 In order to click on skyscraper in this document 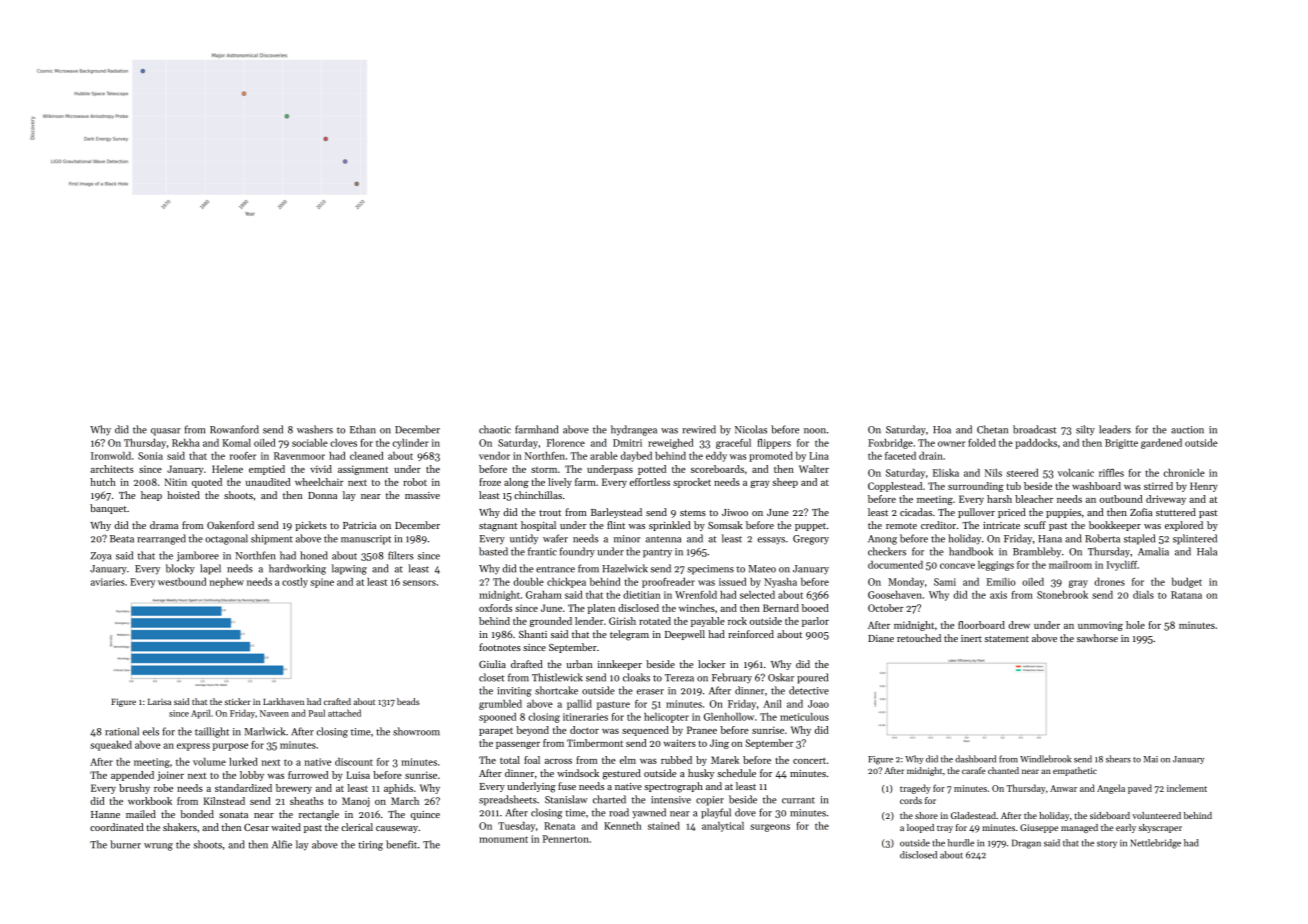, I will do `click(1160, 828)`.
